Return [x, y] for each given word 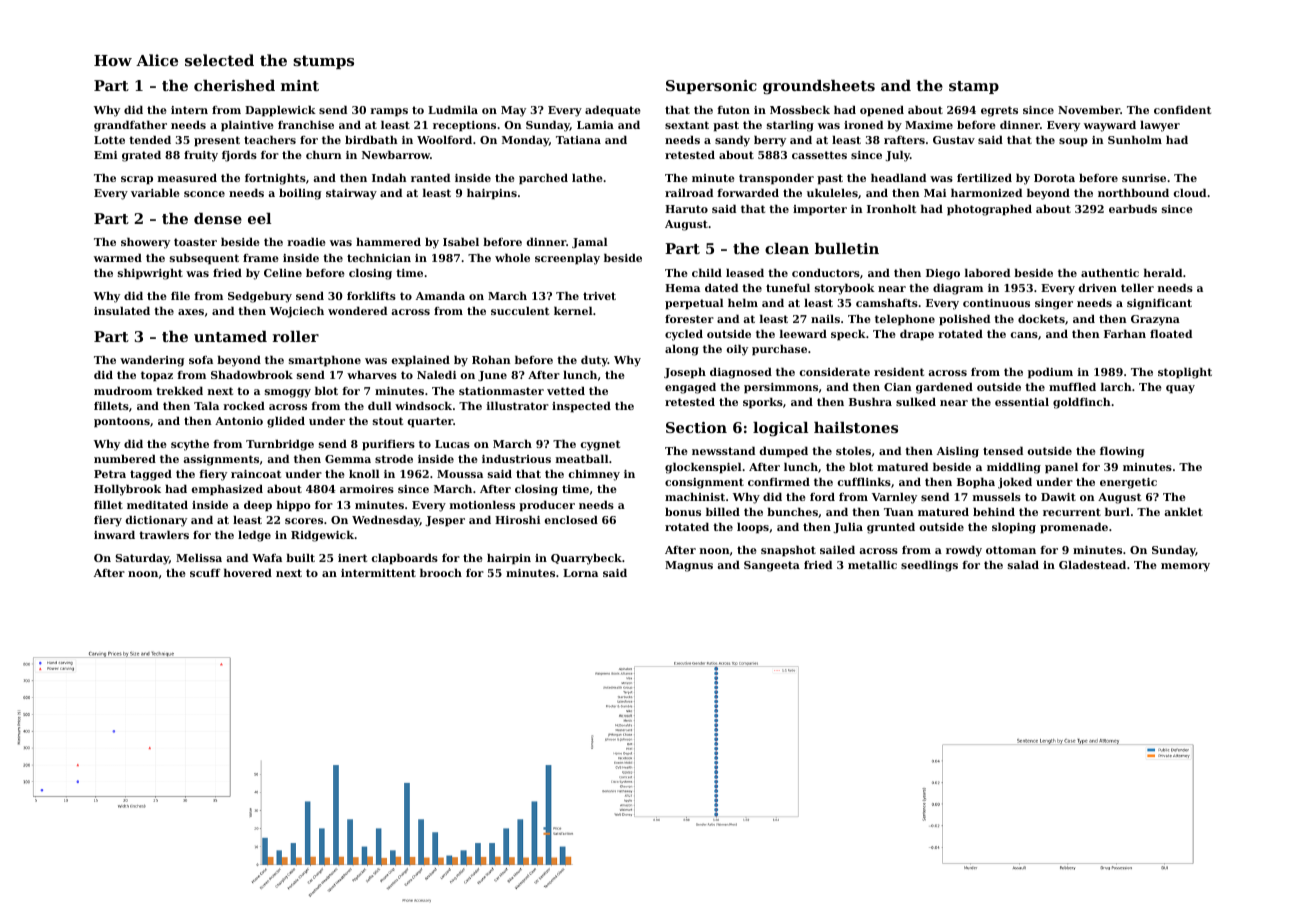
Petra [110, 474]
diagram [958, 289]
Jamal [589, 242]
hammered [388, 241]
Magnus [689, 566]
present [217, 141]
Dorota [1054, 178]
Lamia [595, 125]
